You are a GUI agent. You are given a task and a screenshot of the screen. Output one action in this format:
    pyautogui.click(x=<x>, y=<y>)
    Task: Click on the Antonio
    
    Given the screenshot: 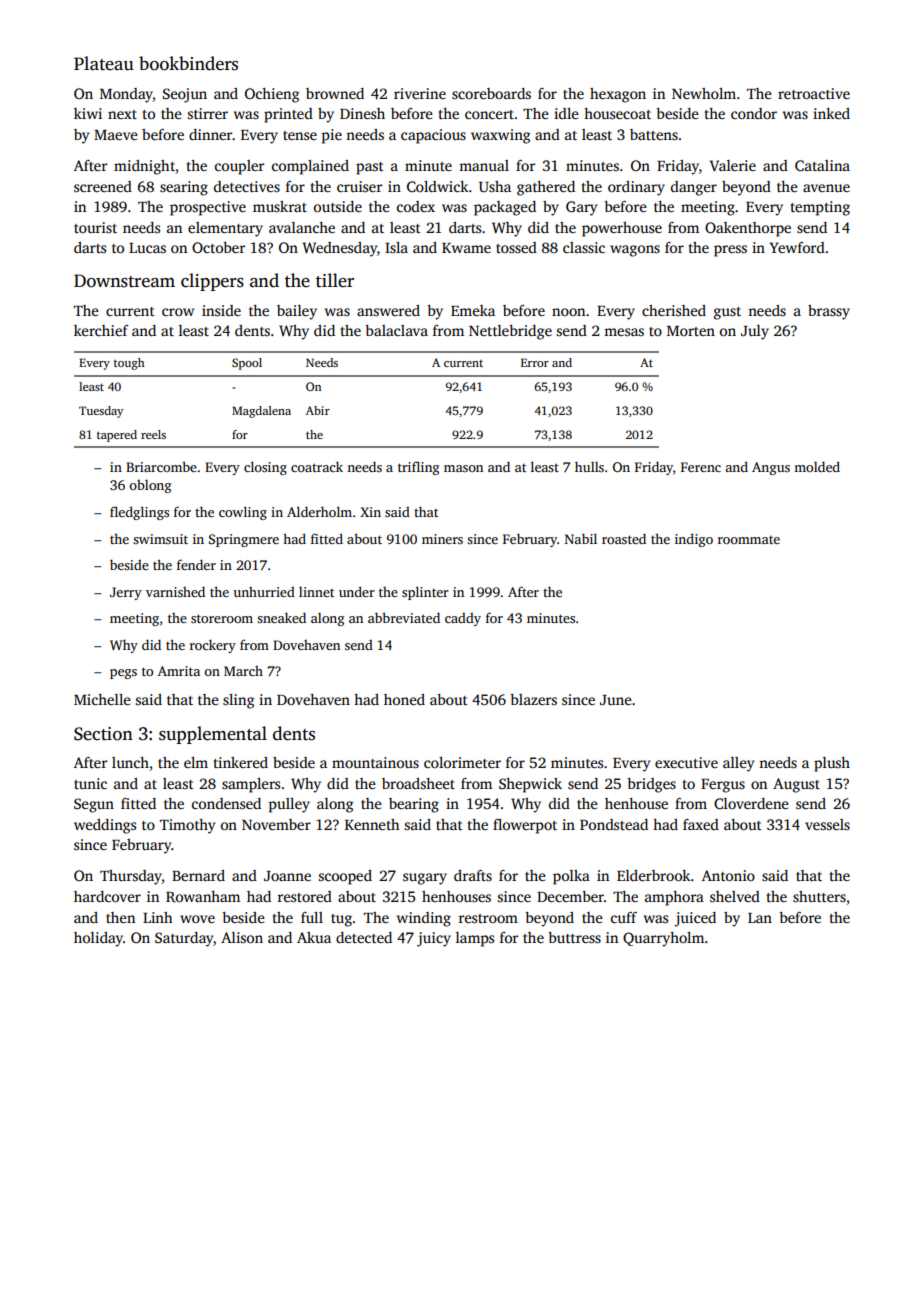 What is the action you would take?
    pyautogui.click(x=728, y=875)
